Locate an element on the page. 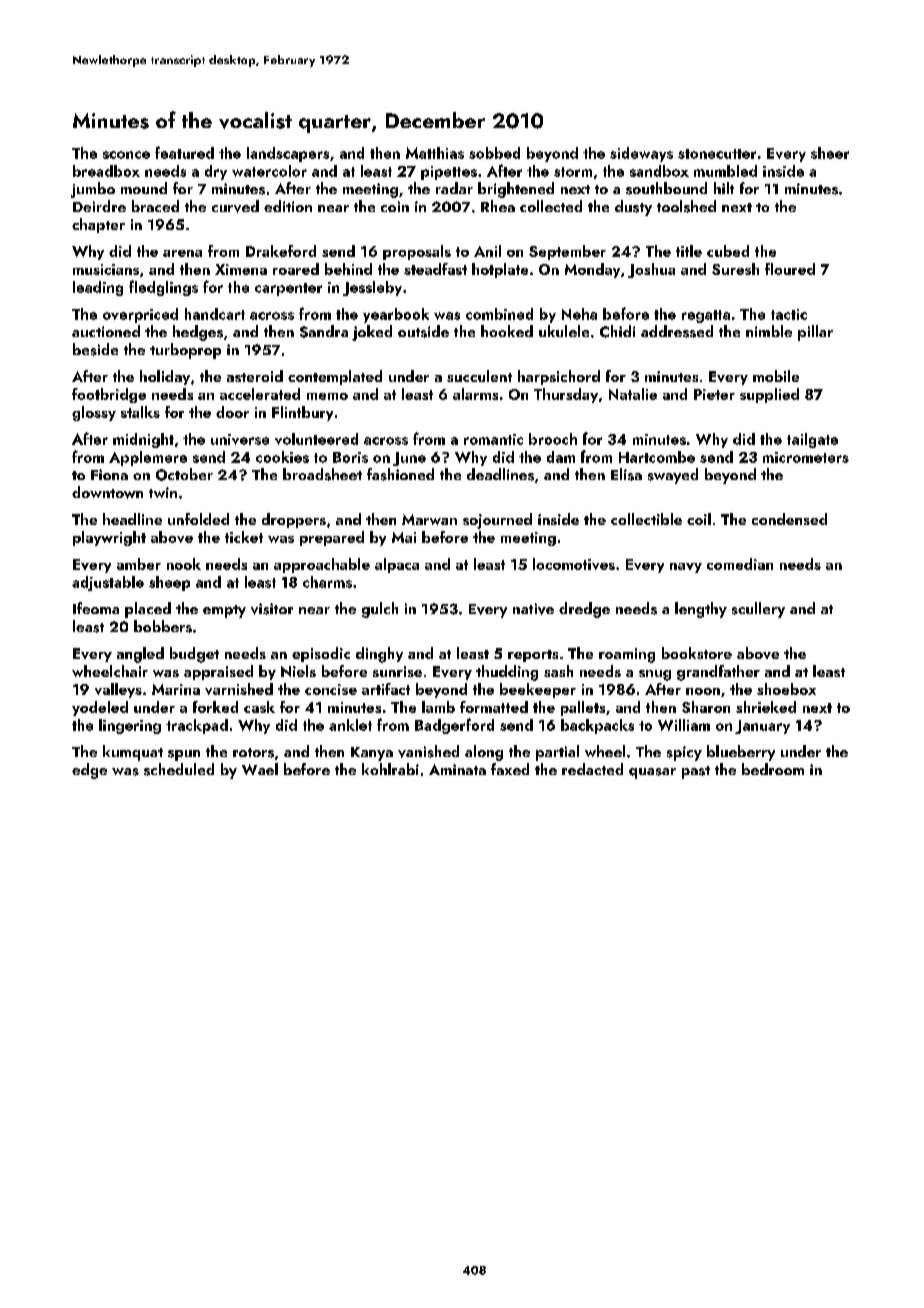 The image size is (924, 1308). quasar is located at coordinates (652, 773).
